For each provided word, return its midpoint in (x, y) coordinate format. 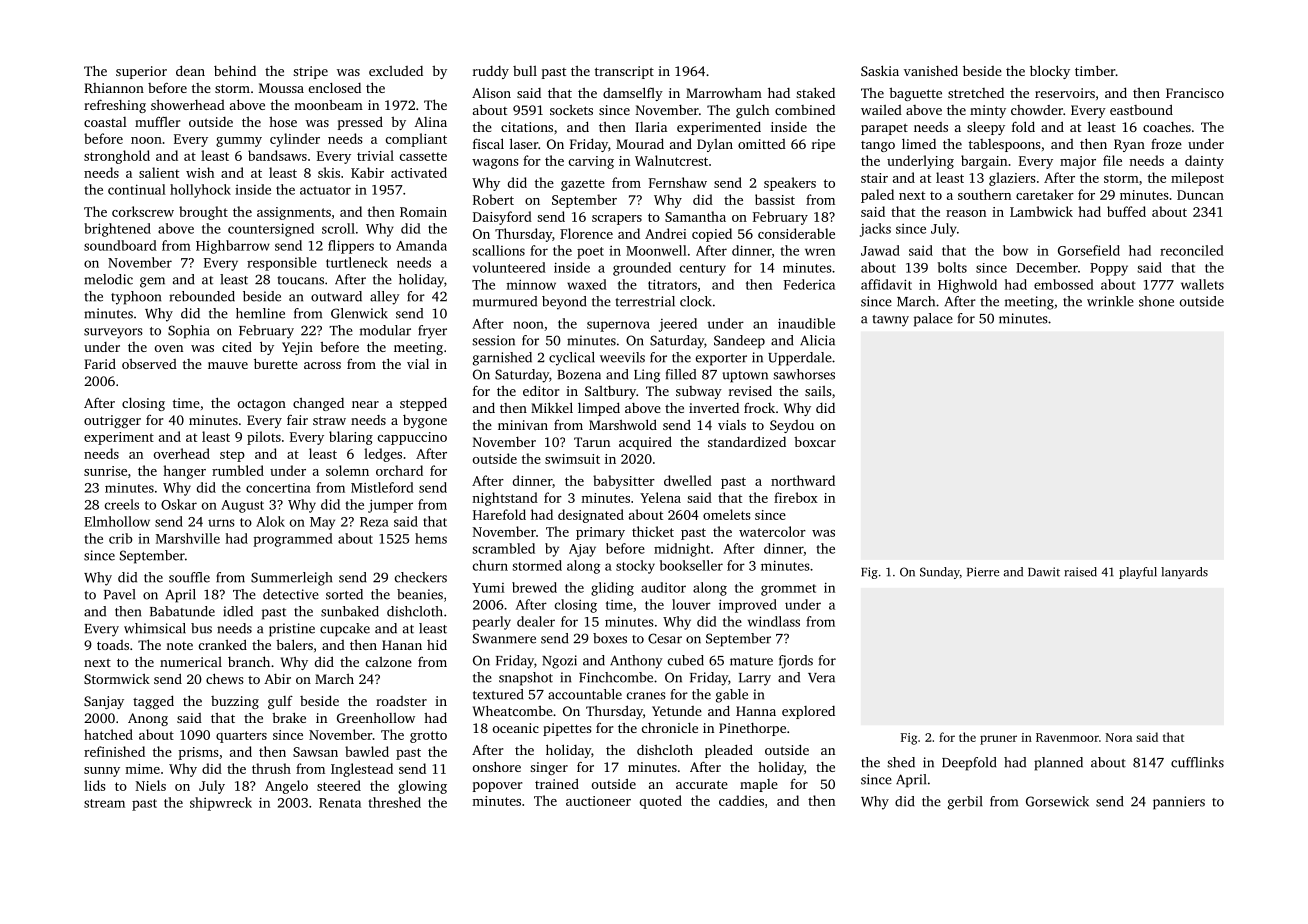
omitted (762, 144)
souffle (189, 577)
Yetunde (677, 711)
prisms (198, 753)
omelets (727, 514)
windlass (774, 621)
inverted (714, 408)
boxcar (815, 442)
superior (141, 72)
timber (1095, 70)
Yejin (297, 348)
